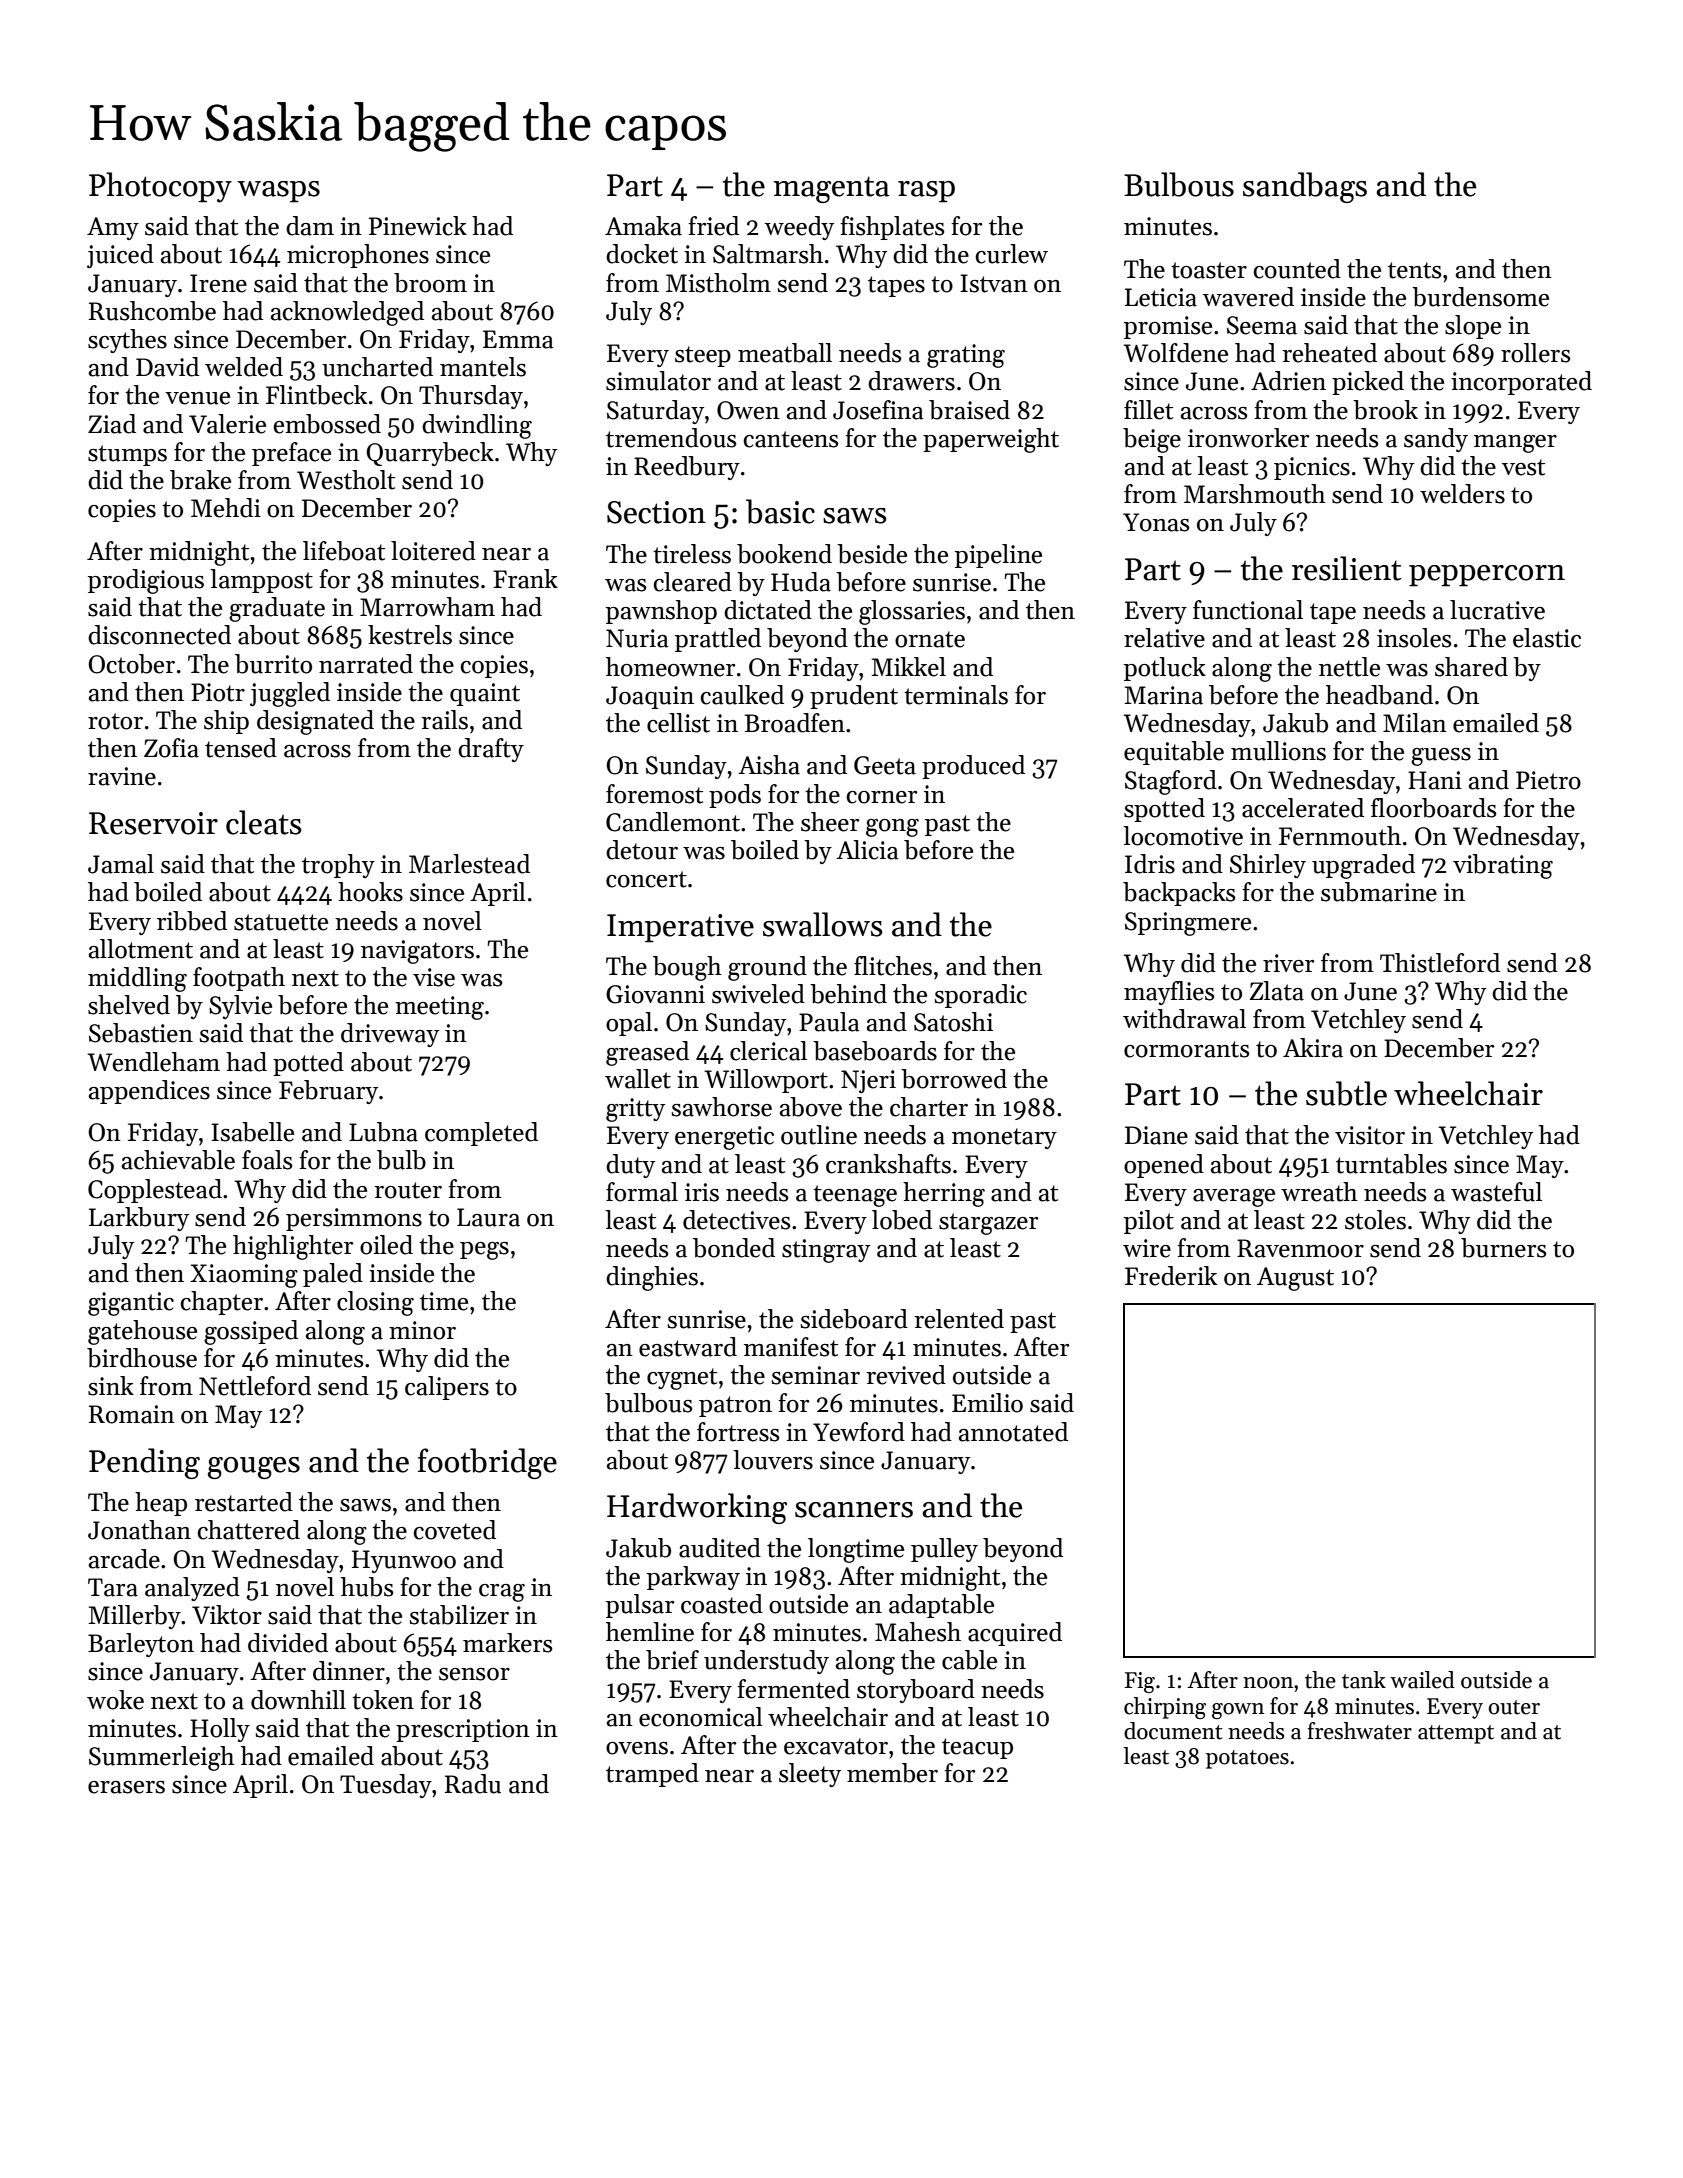 This document has width=1683, height=2178. What do you see at coordinates (848, 994) in the document?
I see `behind` at bounding box center [848, 994].
